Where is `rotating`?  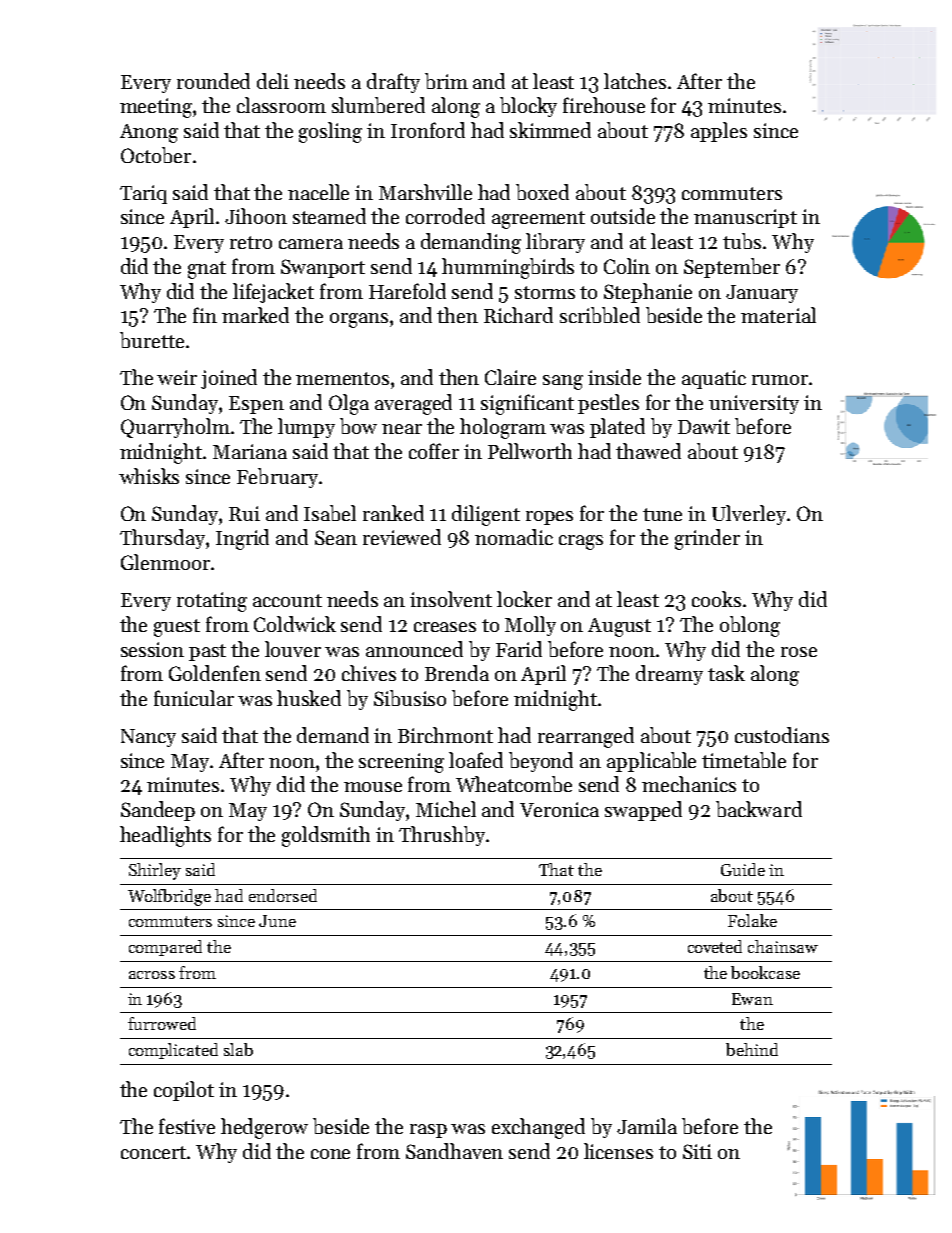
rotating is located at coordinates (212, 602).
